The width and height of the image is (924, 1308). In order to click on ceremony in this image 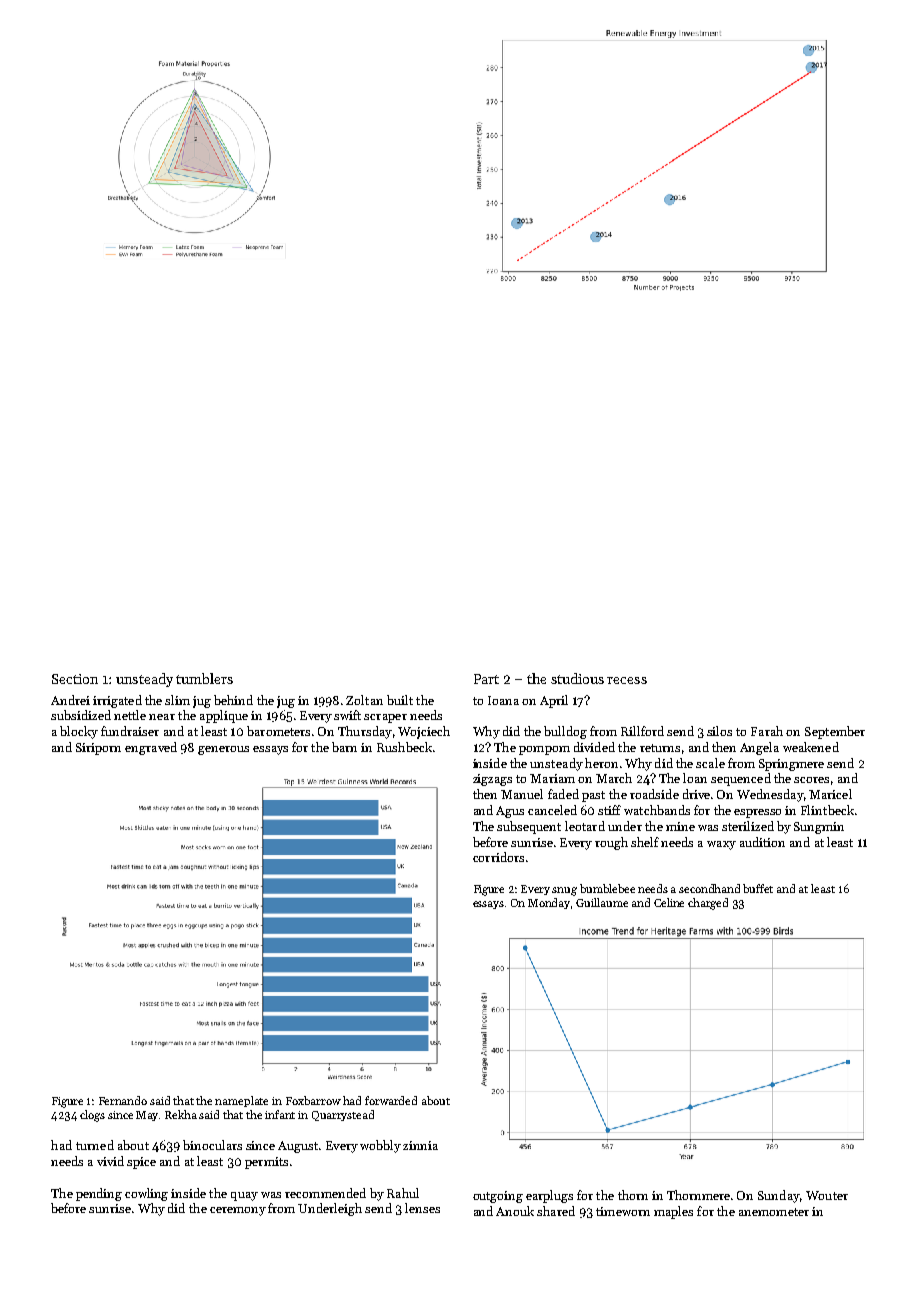, I will do `click(238, 1211)`.
